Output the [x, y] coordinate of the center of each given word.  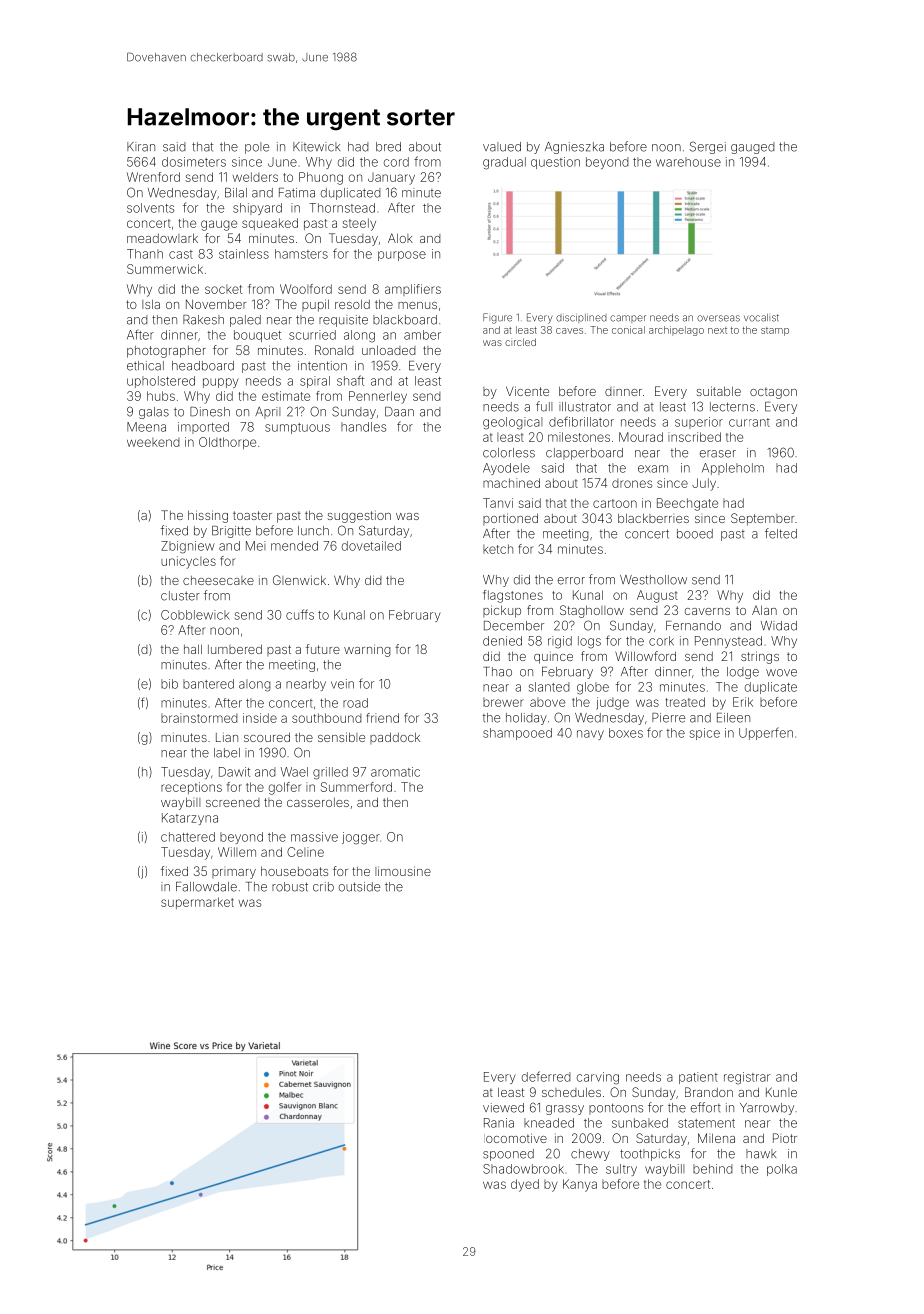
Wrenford [153, 177]
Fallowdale [206, 887]
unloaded [389, 350]
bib [169, 684]
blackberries [653, 518]
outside [359, 887]
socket [223, 289]
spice [705, 734]
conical [628, 330]
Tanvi [498, 503]
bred [388, 147]
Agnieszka [574, 148]
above [547, 702]
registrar [747, 1078]
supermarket [197, 903]
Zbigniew [187, 547]
